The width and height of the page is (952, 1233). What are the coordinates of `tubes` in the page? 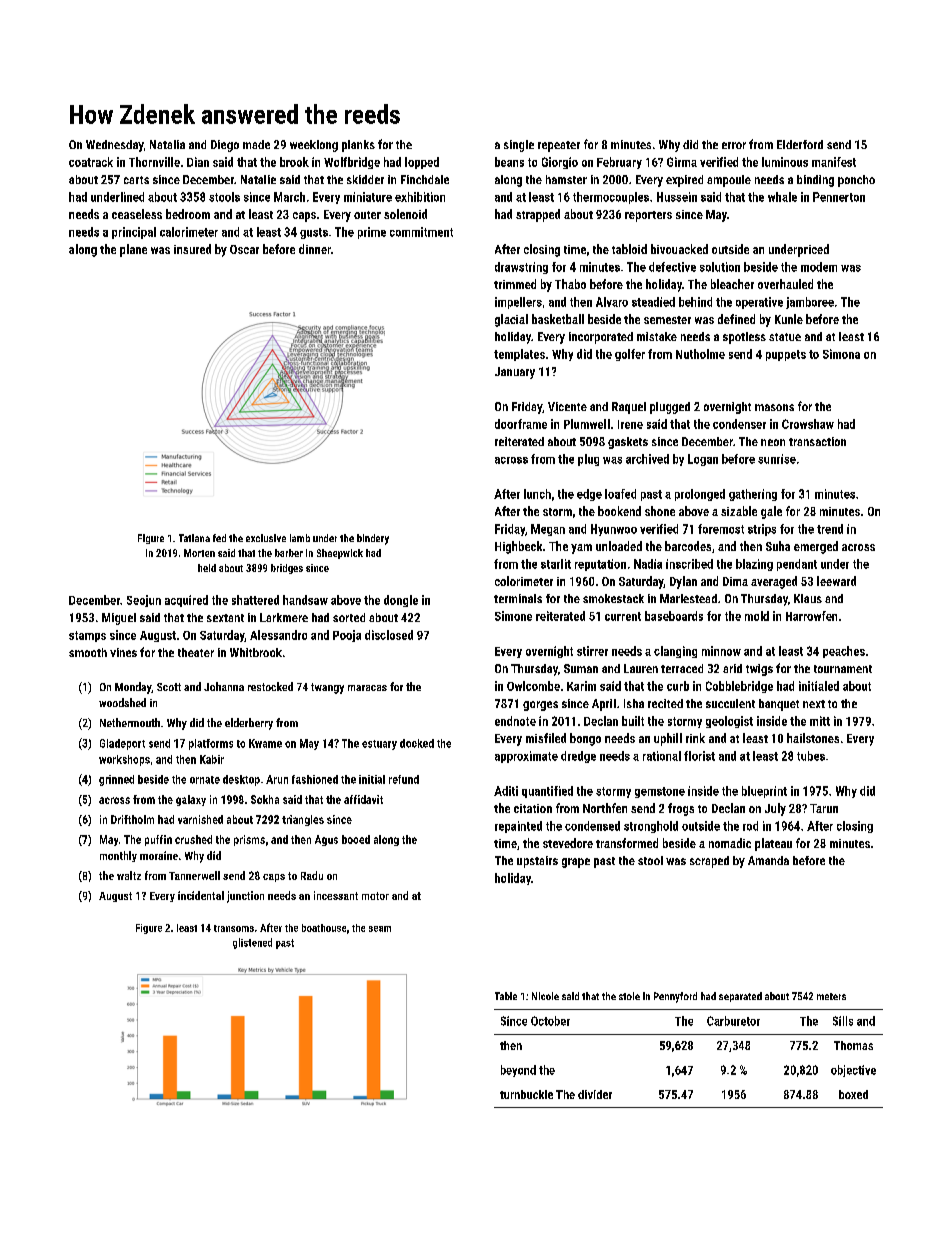 It's located at (811, 756).
